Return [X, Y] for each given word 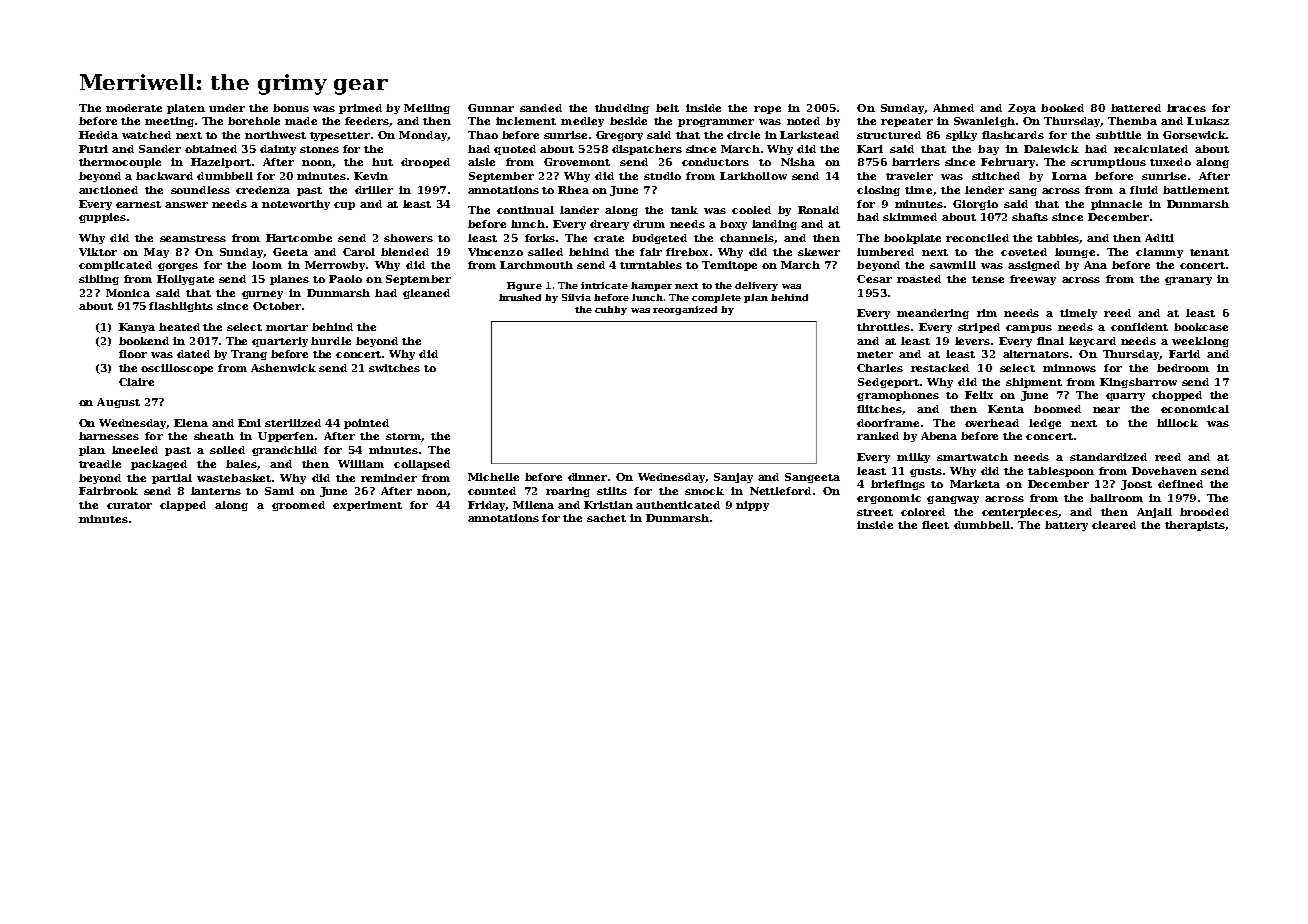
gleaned [426, 294]
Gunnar [491, 108]
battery [1066, 526]
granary [1188, 281]
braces [1186, 108]
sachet [606, 518]
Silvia [576, 297]
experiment [367, 506]
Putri [93, 149]
